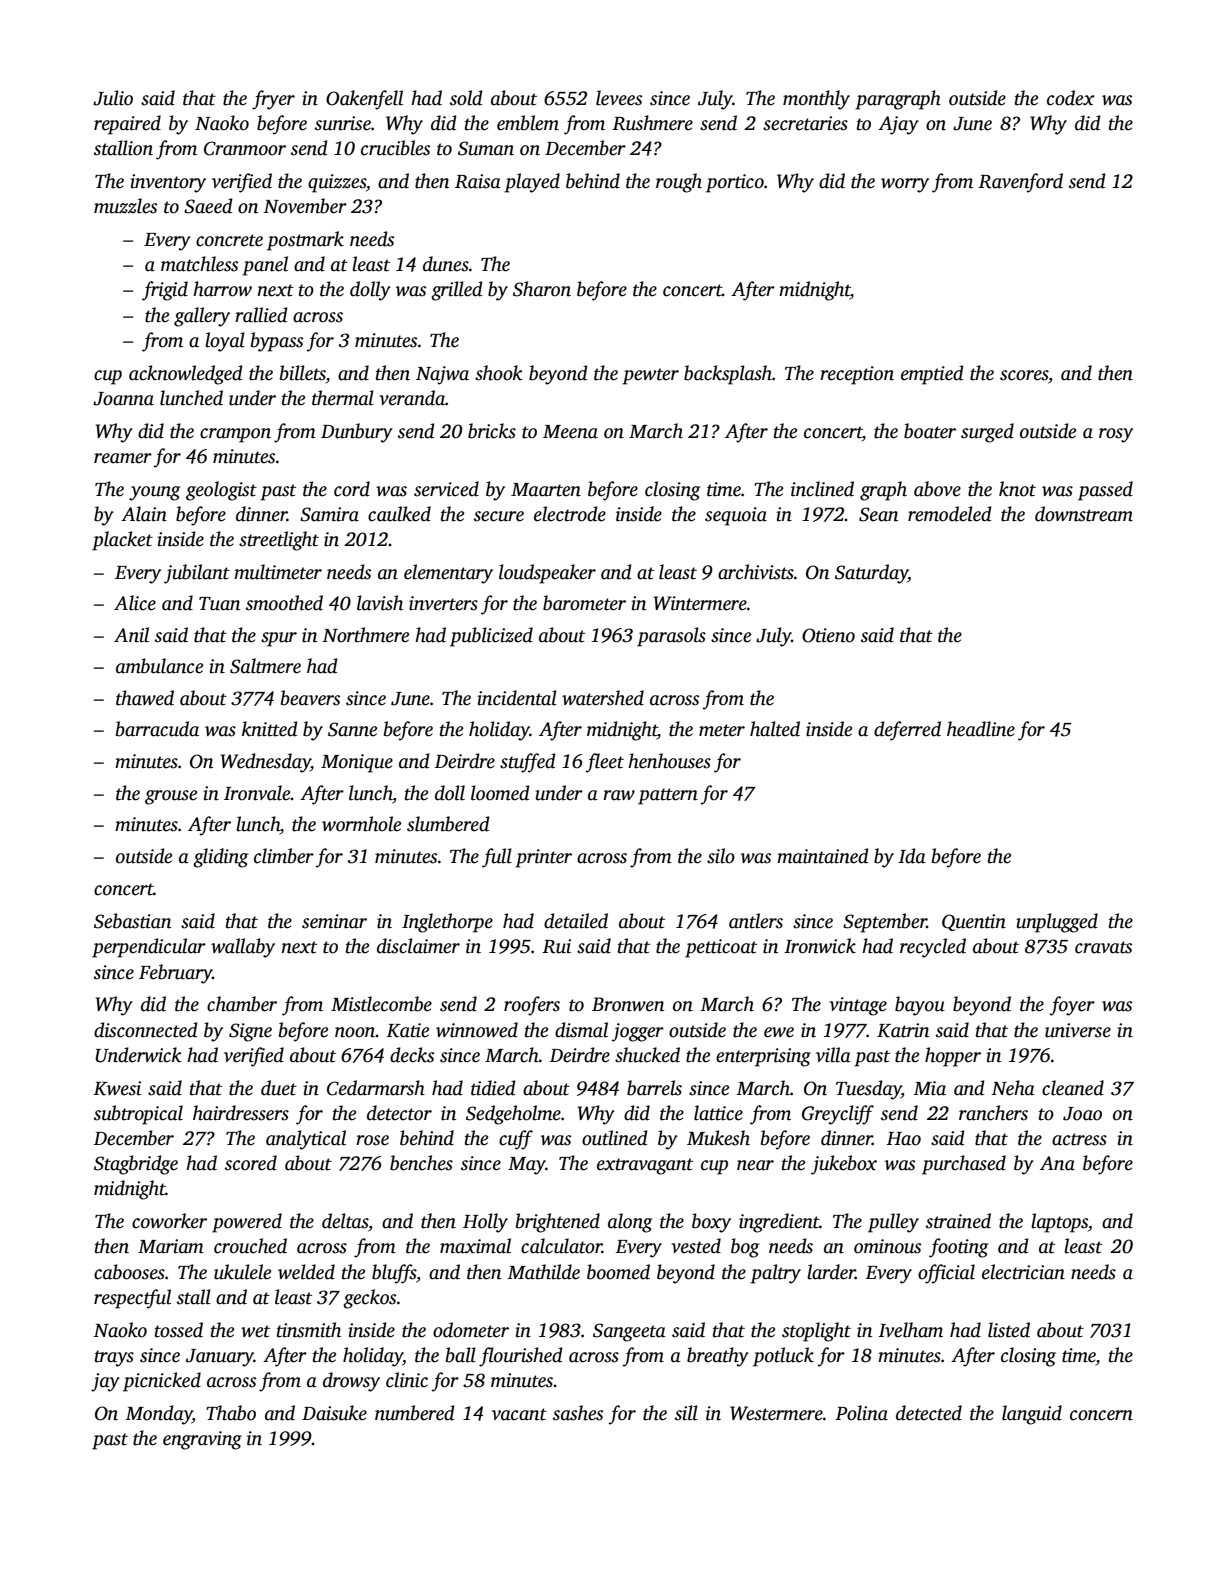  I want to click on monthly, so click(816, 100).
